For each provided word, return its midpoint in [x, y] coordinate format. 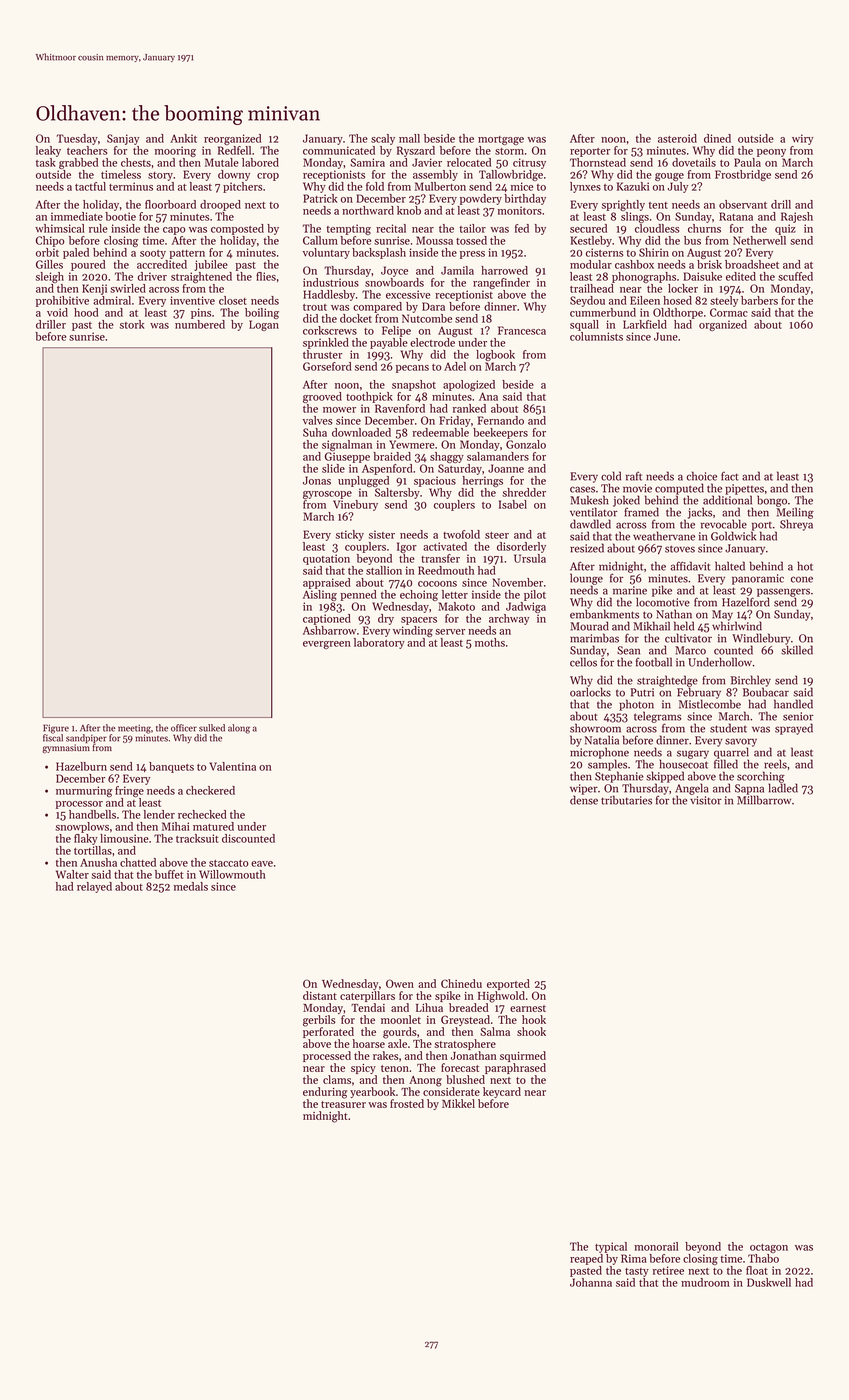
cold [611, 476]
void [57, 312]
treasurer [343, 1104]
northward [368, 210]
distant [320, 995]
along [239, 729]
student [728, 728]
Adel [455, 366]
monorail [656, 1246]
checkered [210, 790]
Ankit [183, 138]
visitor [706, 800]
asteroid [677, 138]
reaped [586, 1259]
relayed [94, 887]
